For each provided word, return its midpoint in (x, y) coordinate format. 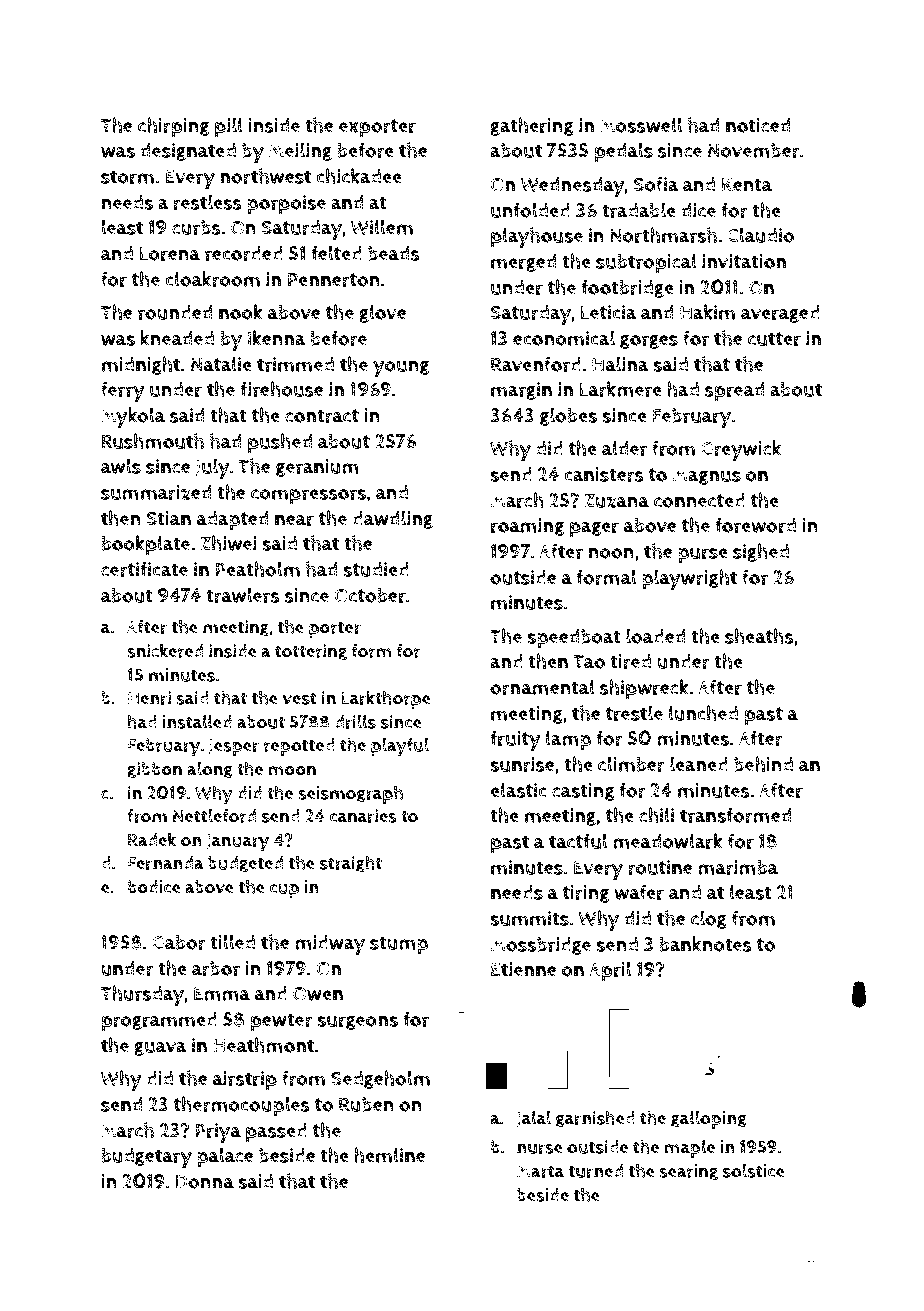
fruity (515, 740)
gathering (532, 126)
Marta (541, 1171)
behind (763, 764)
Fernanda (166, 863)
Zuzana (617, 501)
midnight (140, 365)
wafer (639, 892)
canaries (363, 816)
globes (568, 416)
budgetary (146, 1158)
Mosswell (641, 125)
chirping (173, 127)
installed (197, 721)
